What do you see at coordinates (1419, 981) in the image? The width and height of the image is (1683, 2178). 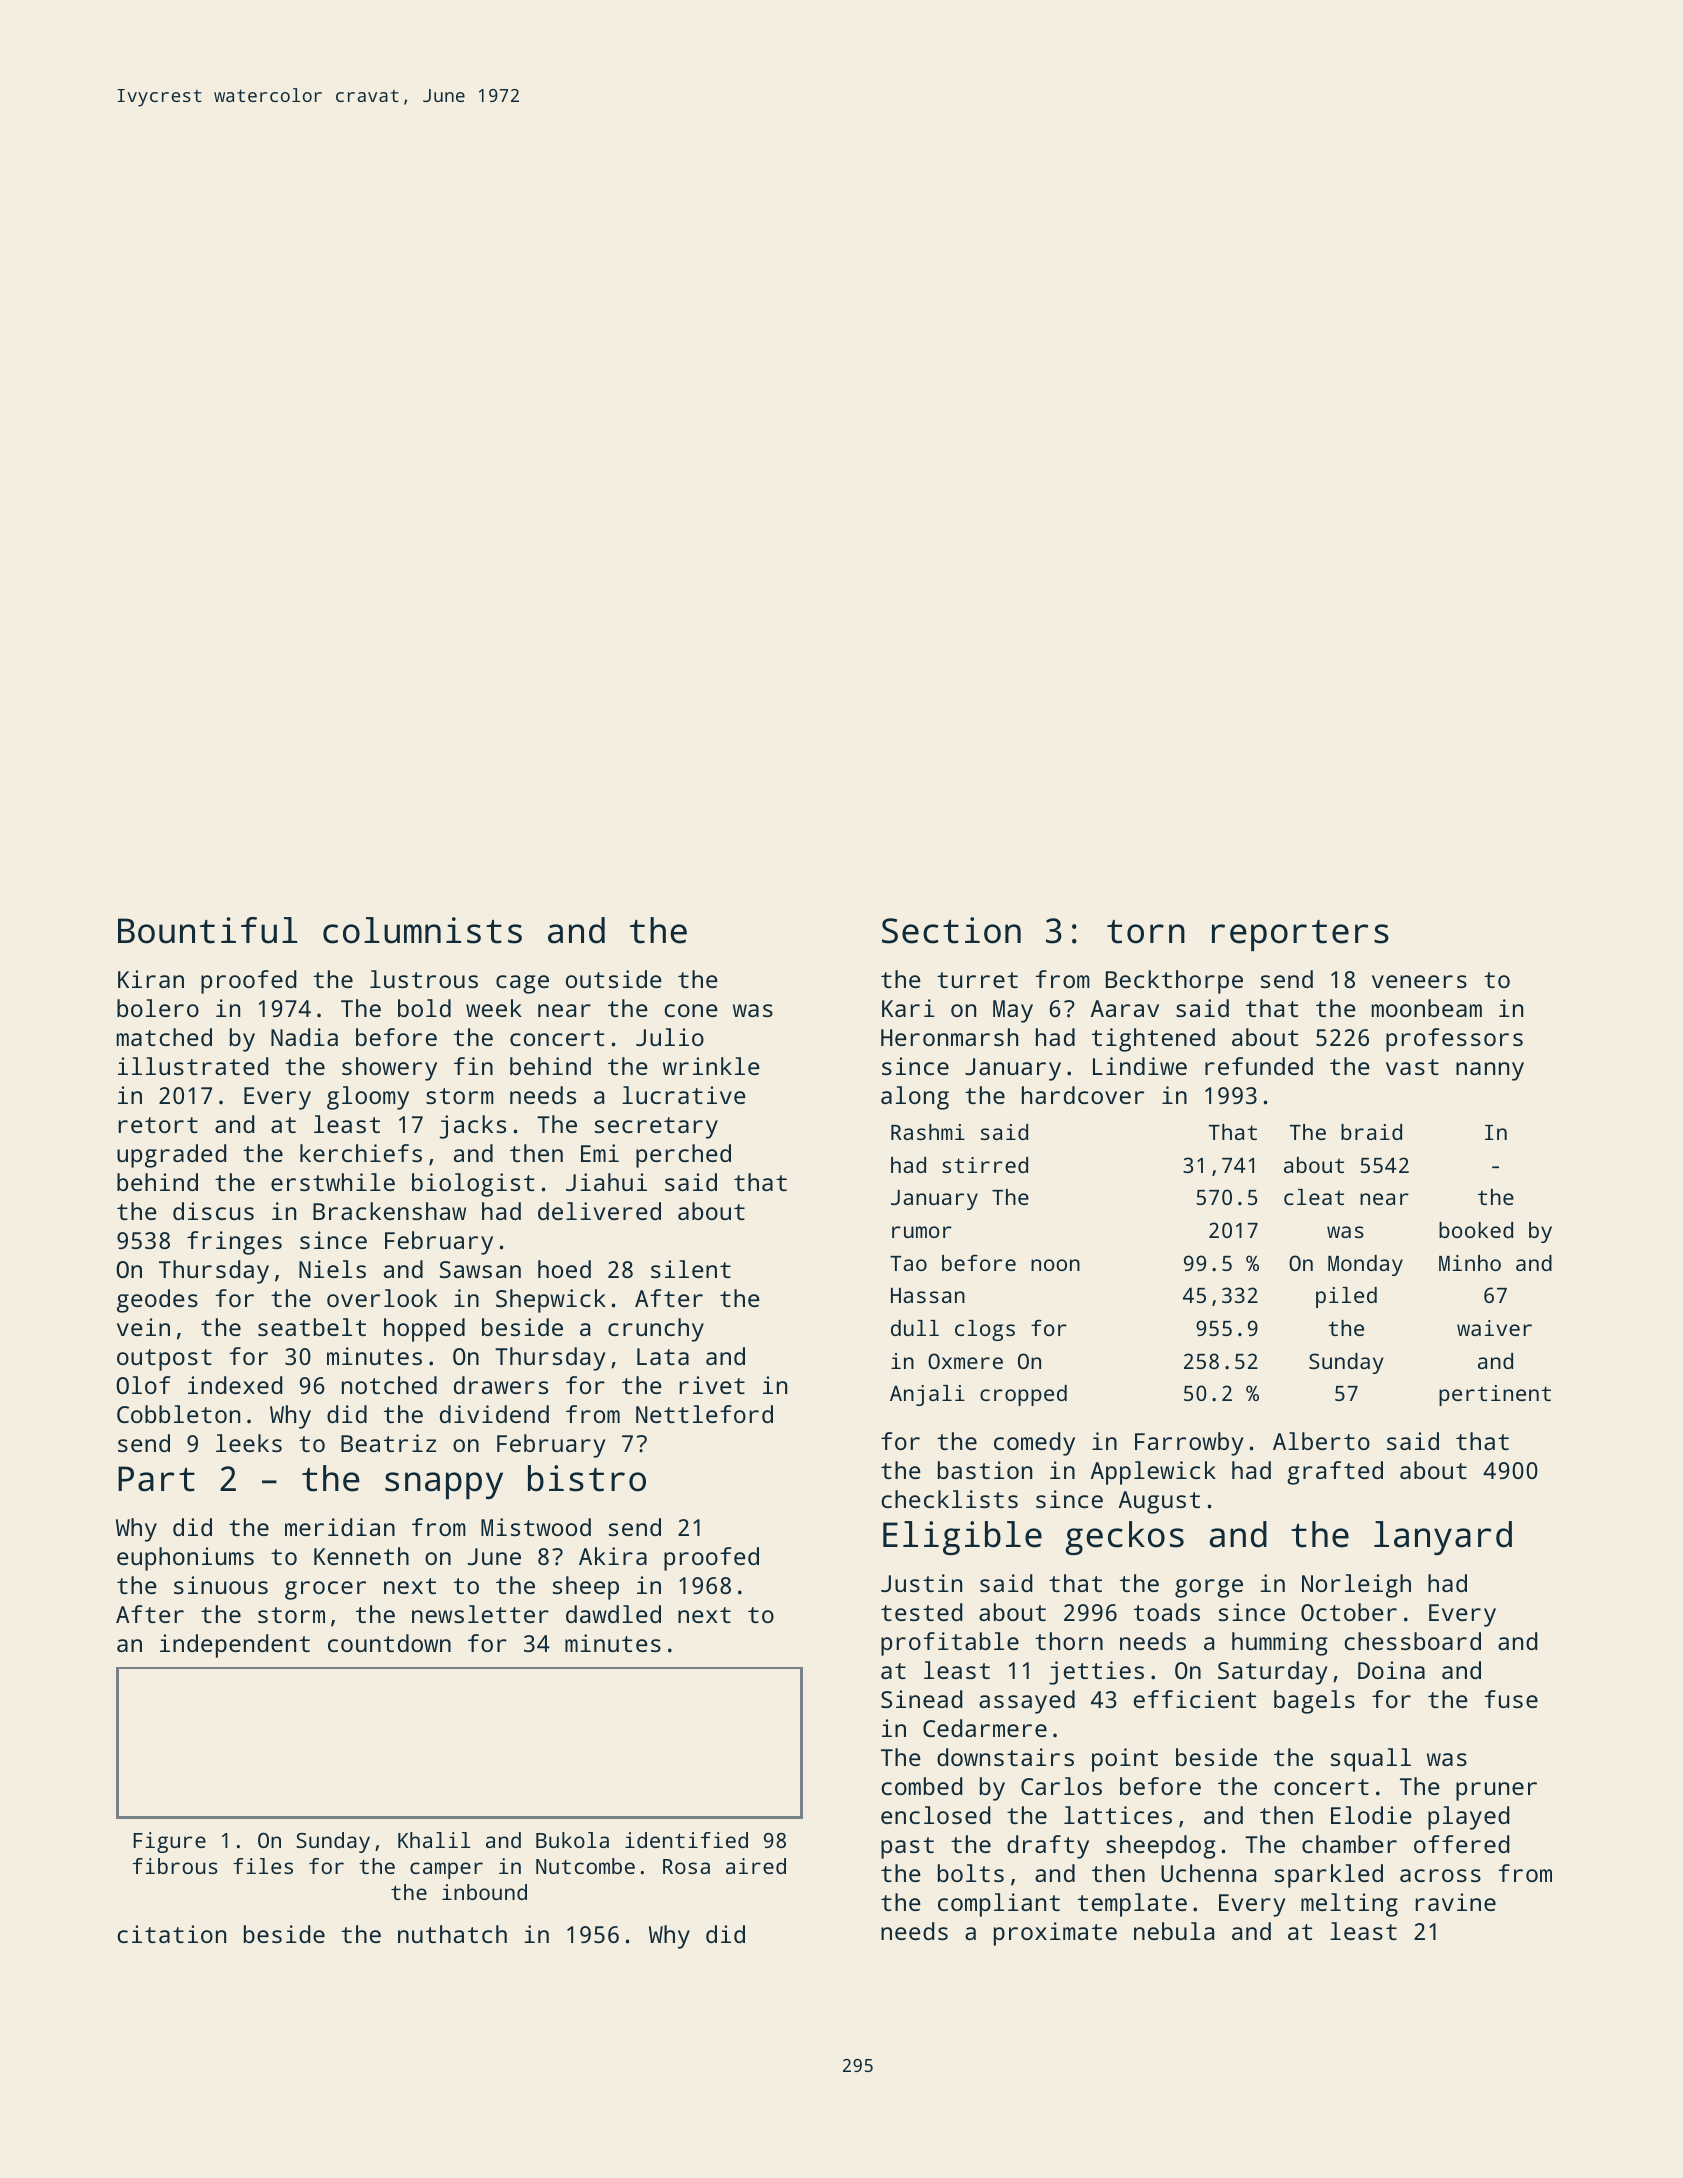 I see `veneers` at bounding box center [1419, 981].
